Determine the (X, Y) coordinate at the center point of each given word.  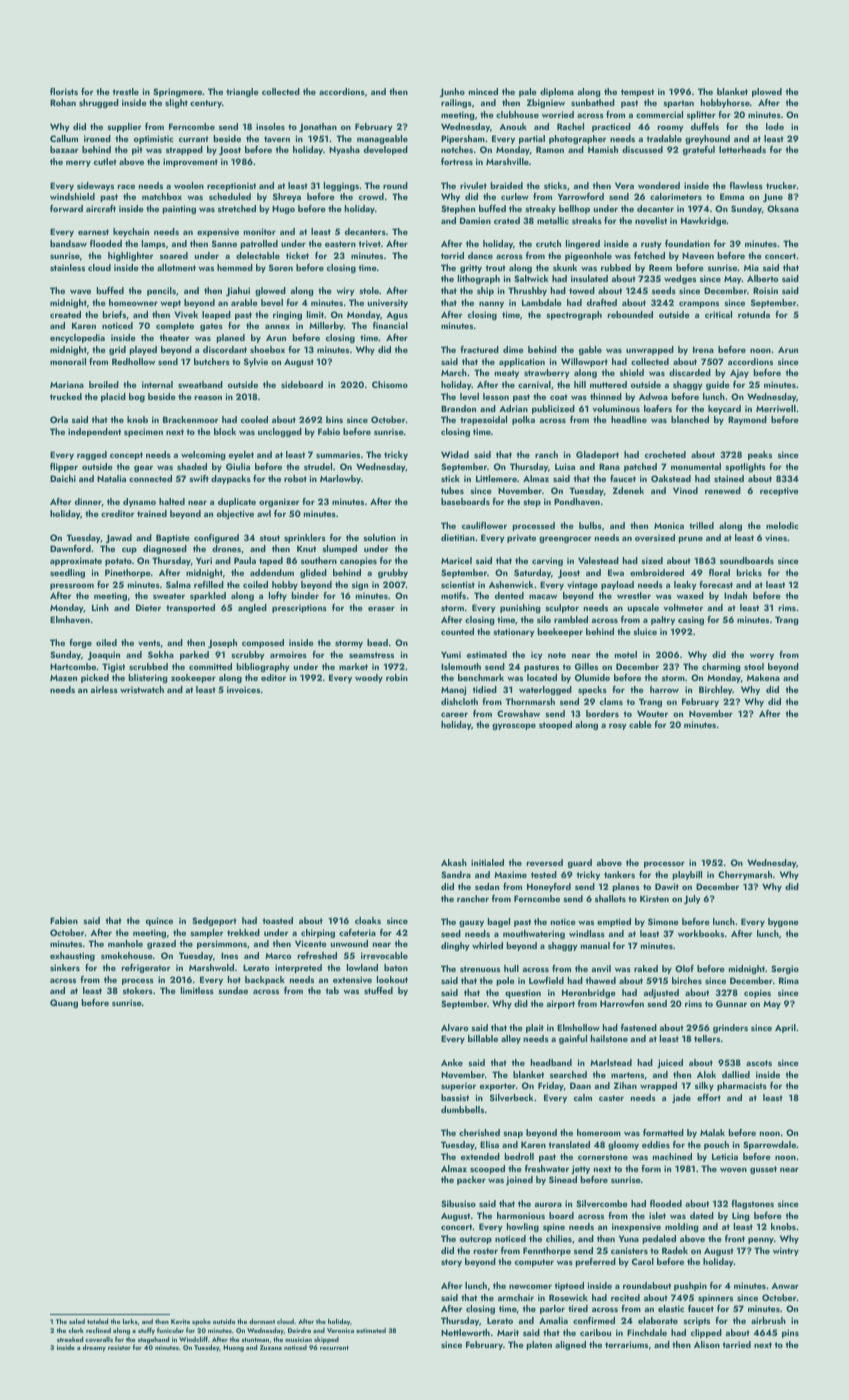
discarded (690, 372)
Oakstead (671, 478)
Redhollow (133, 361)
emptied (614, 922)
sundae (233, 990)
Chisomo (390, 384)
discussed (642, 149)
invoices (243, 689)
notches (457, 149)
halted (172, 501)
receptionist (231, 187)
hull (511, 968)
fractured (479, 349)
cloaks (368, 920)
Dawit (667, 886)
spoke (201, 1322)
